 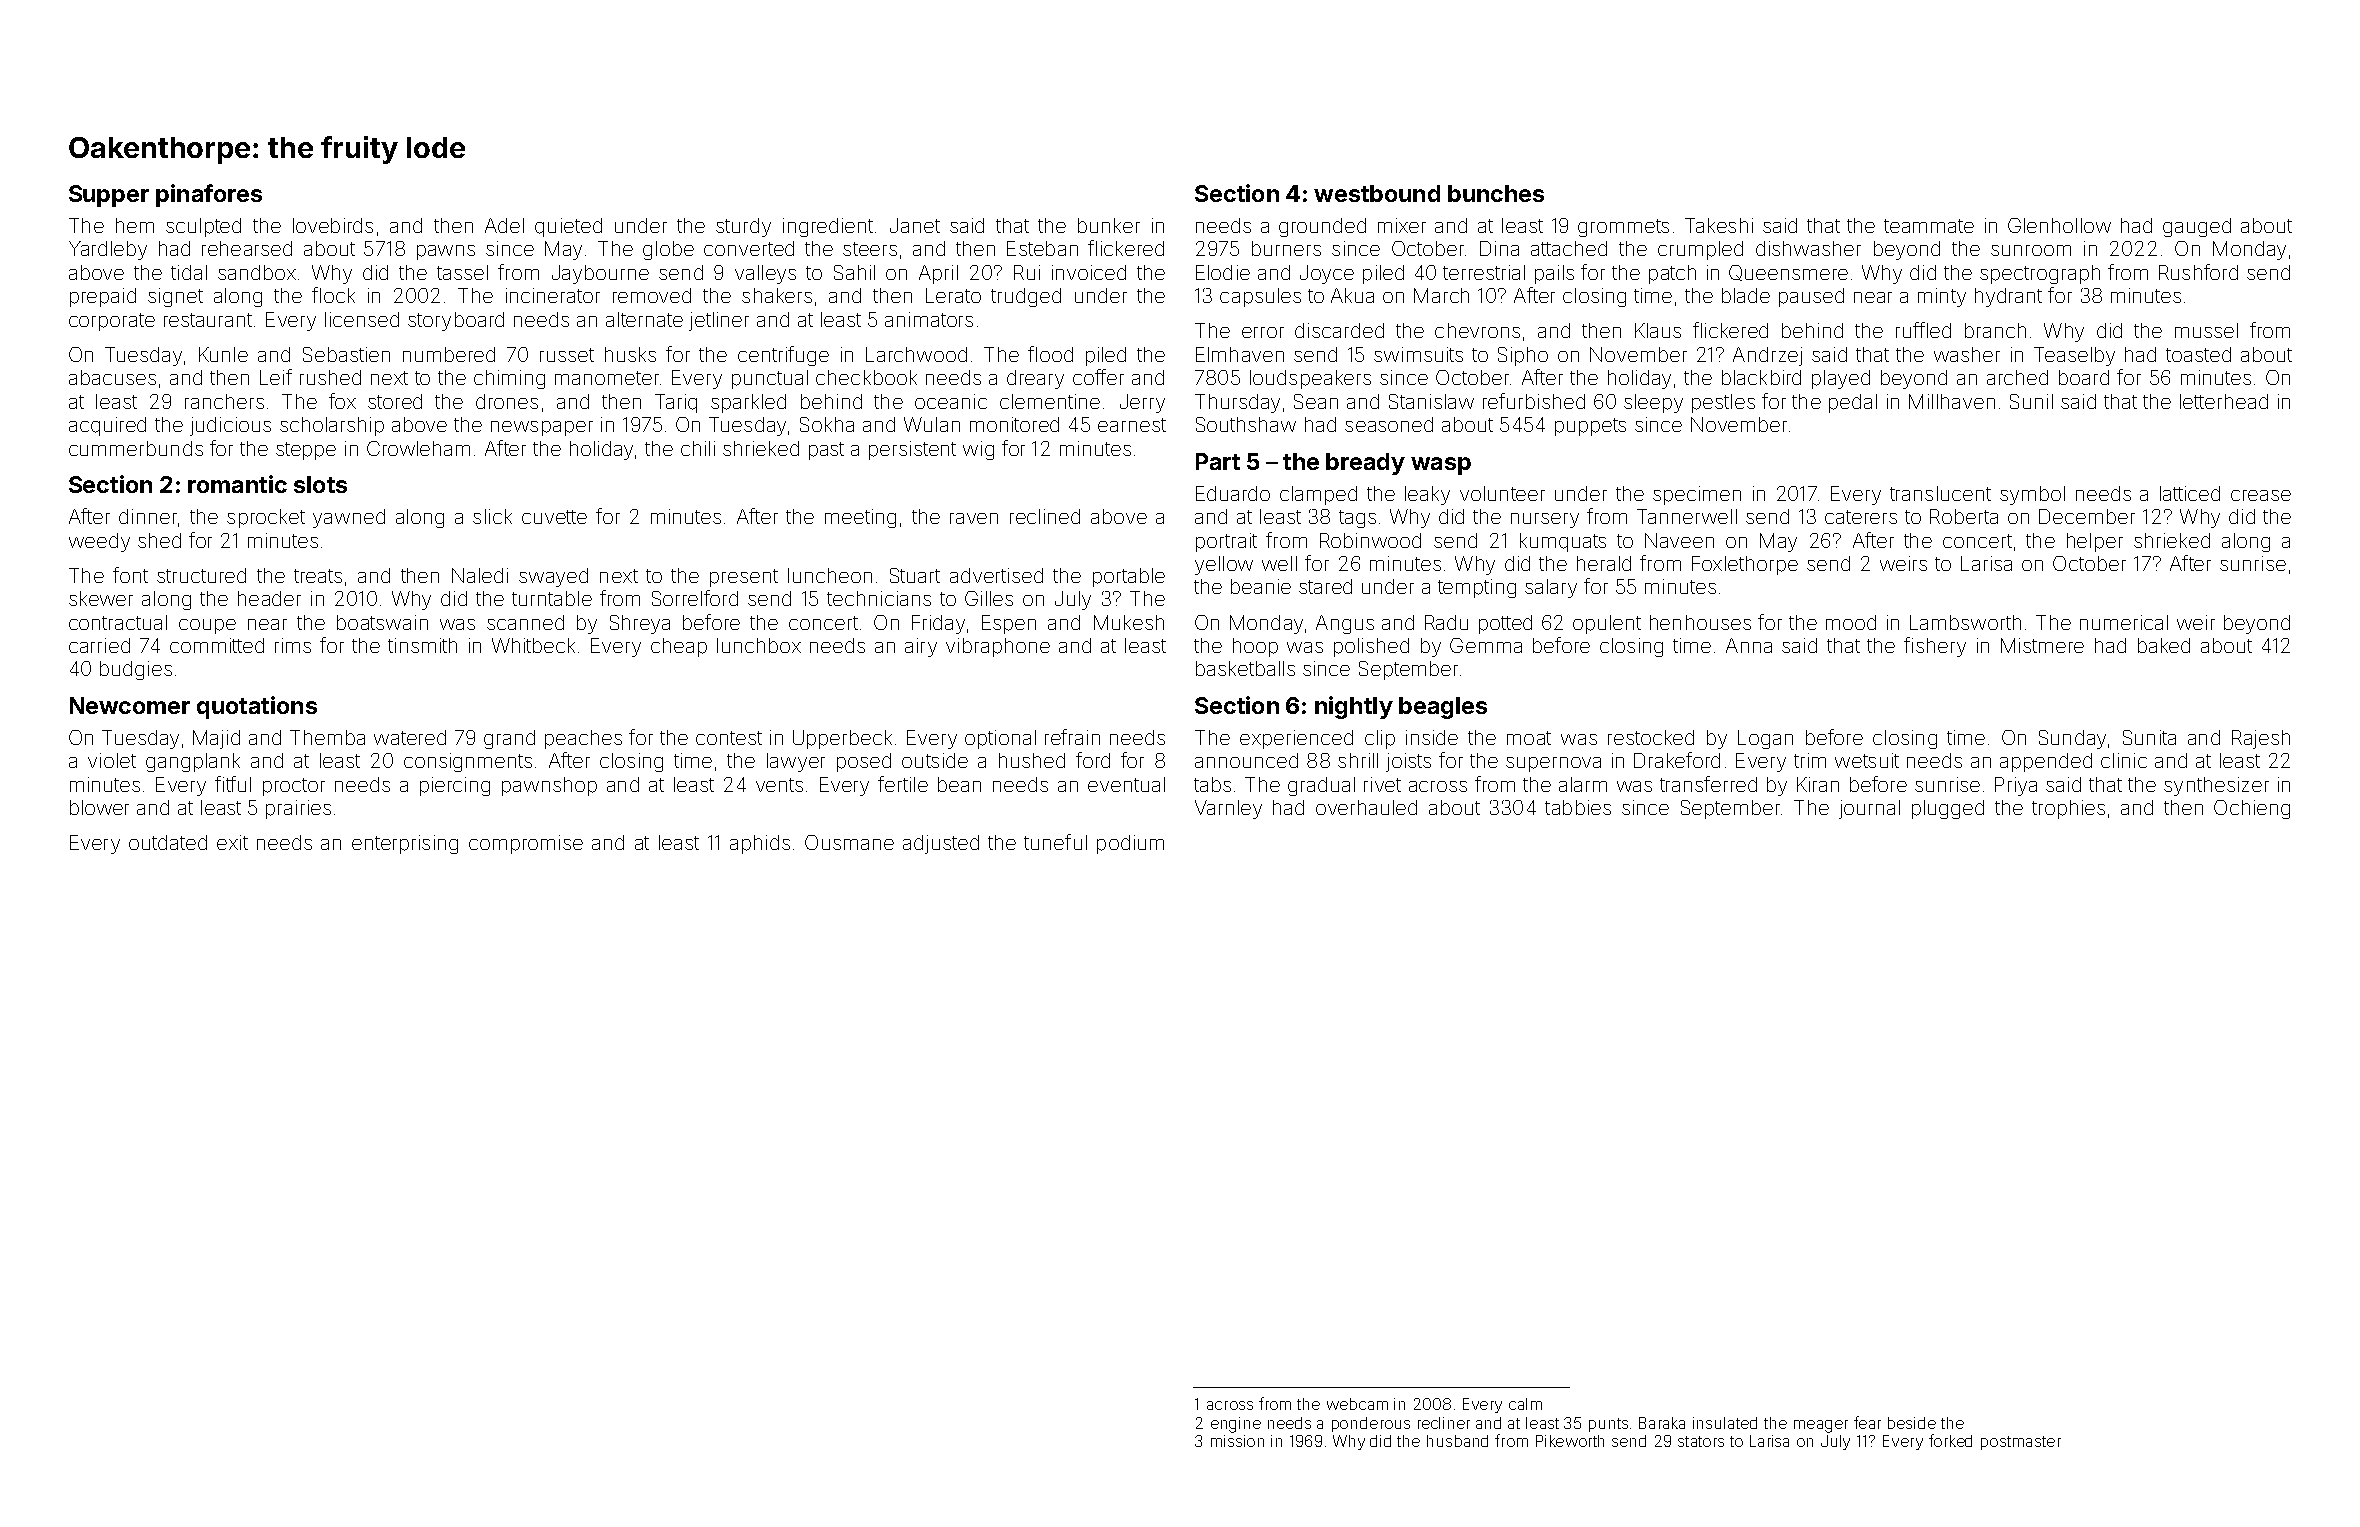 I want to click on engine, so click(x=1236, y=1425).
